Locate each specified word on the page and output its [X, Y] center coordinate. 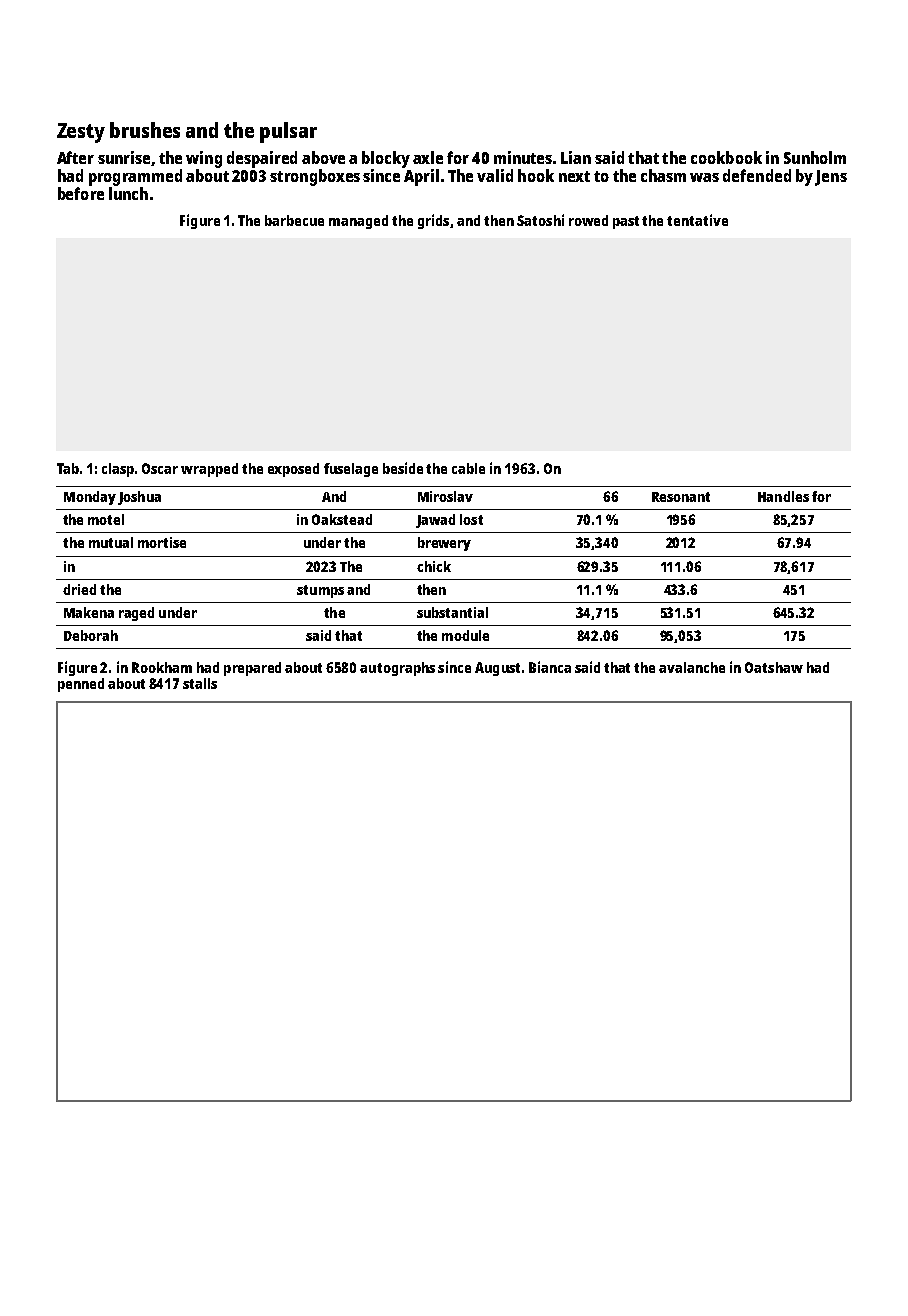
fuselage [351, 470]
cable [468, 468]
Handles [783, 496]
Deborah [91, 635]
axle [428, 157]
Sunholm [815, 157]
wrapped [209, 470]
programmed [135, 177]
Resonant [681, 497]
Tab [68, 468]
